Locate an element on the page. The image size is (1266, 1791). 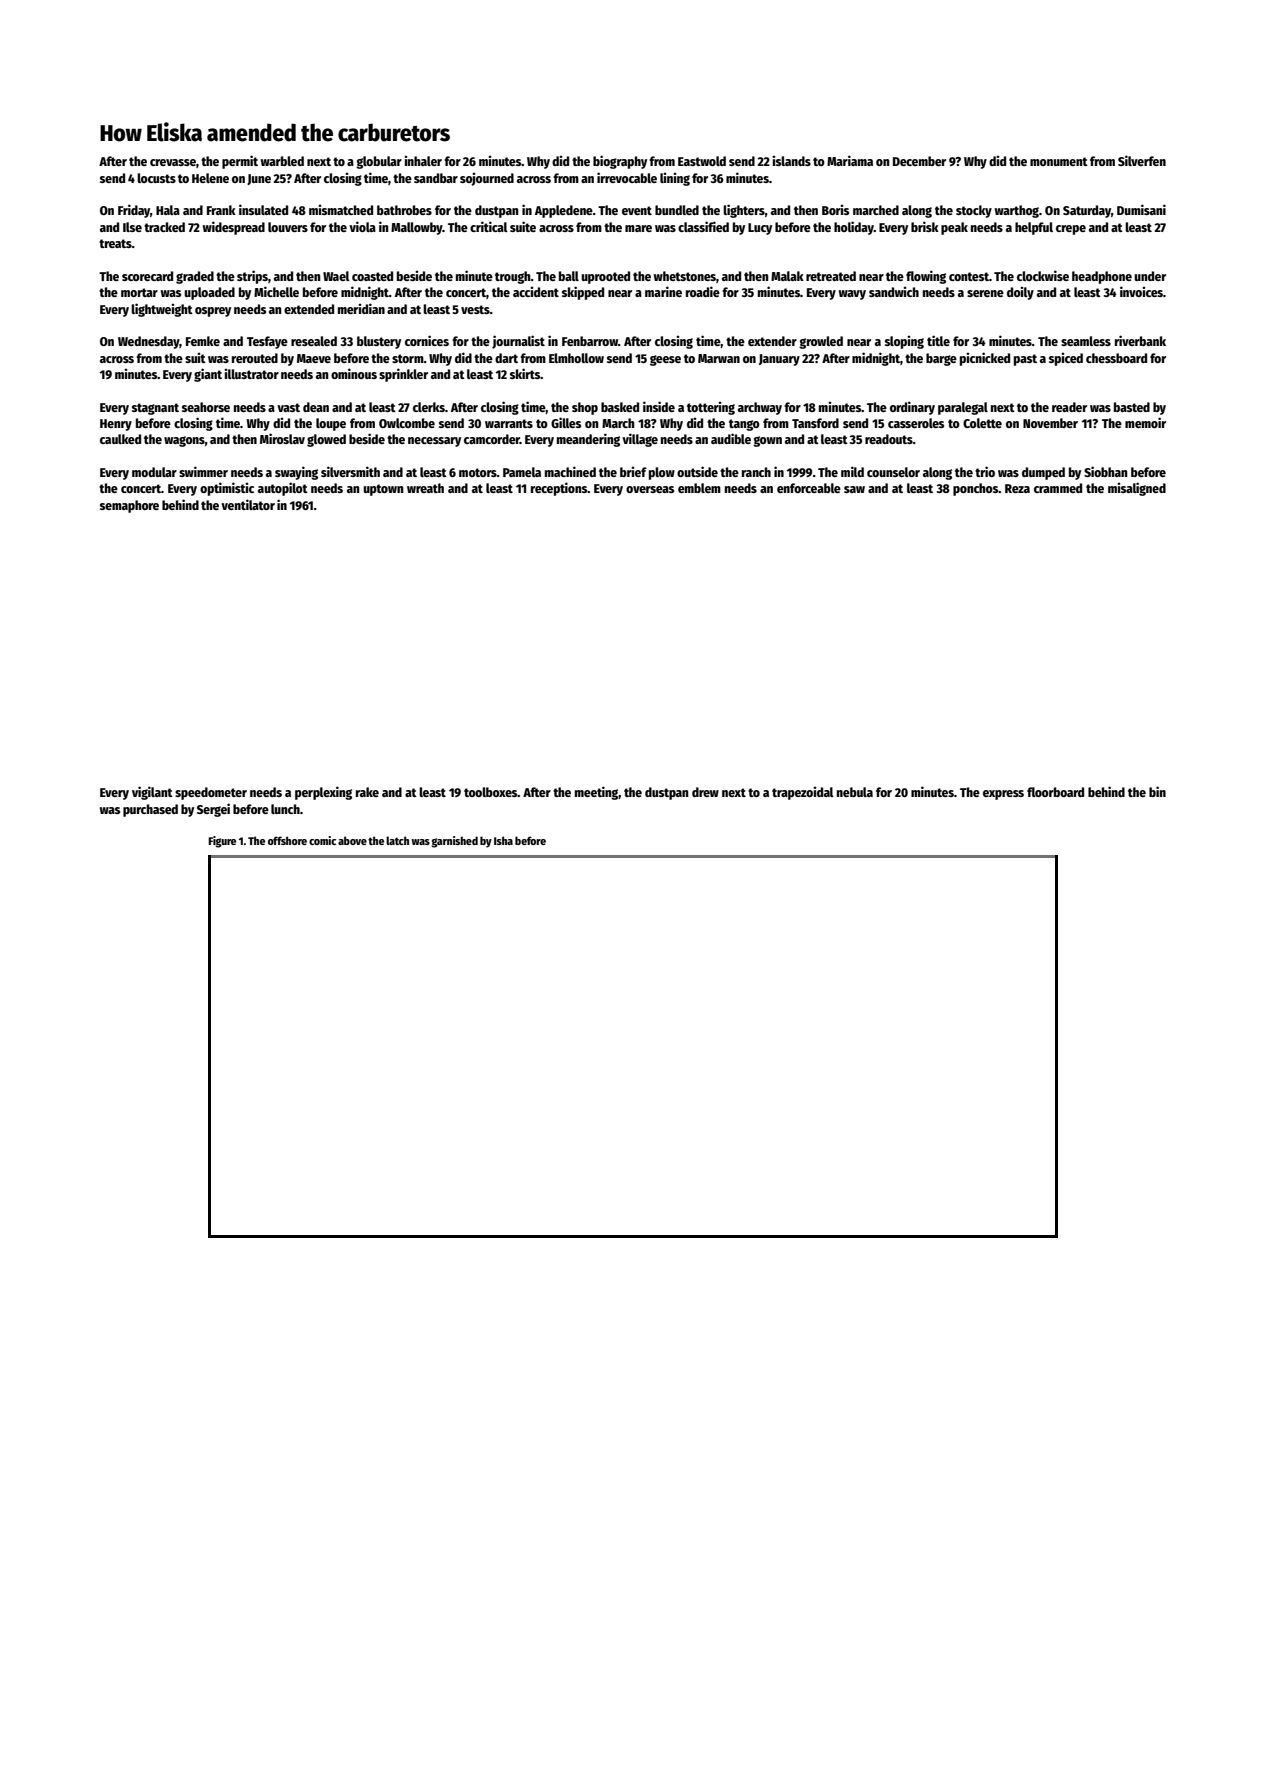
express is located at coordinates (1003, 795).
